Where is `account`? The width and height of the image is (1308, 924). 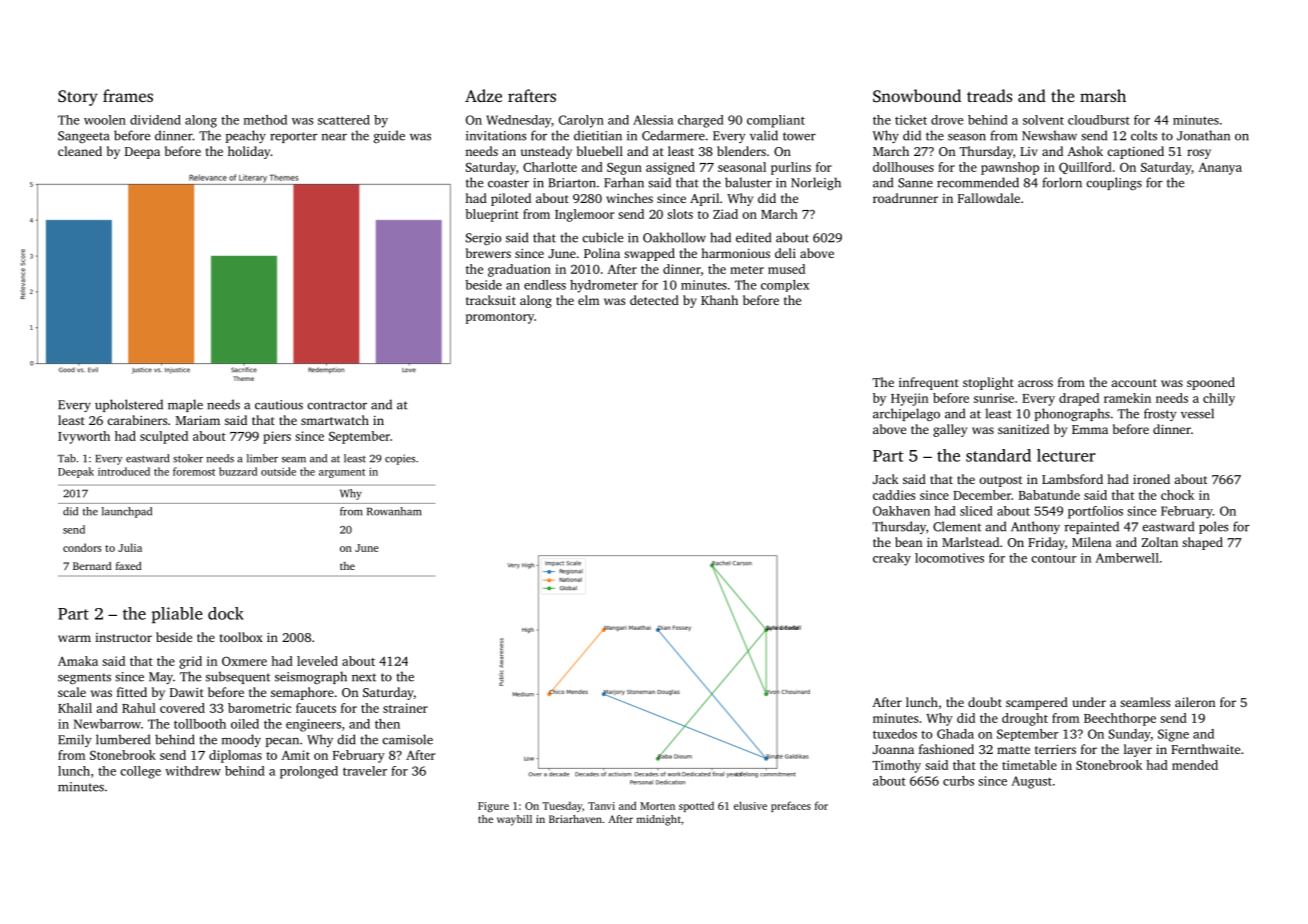 account is located at coordinates (1134, 383).
